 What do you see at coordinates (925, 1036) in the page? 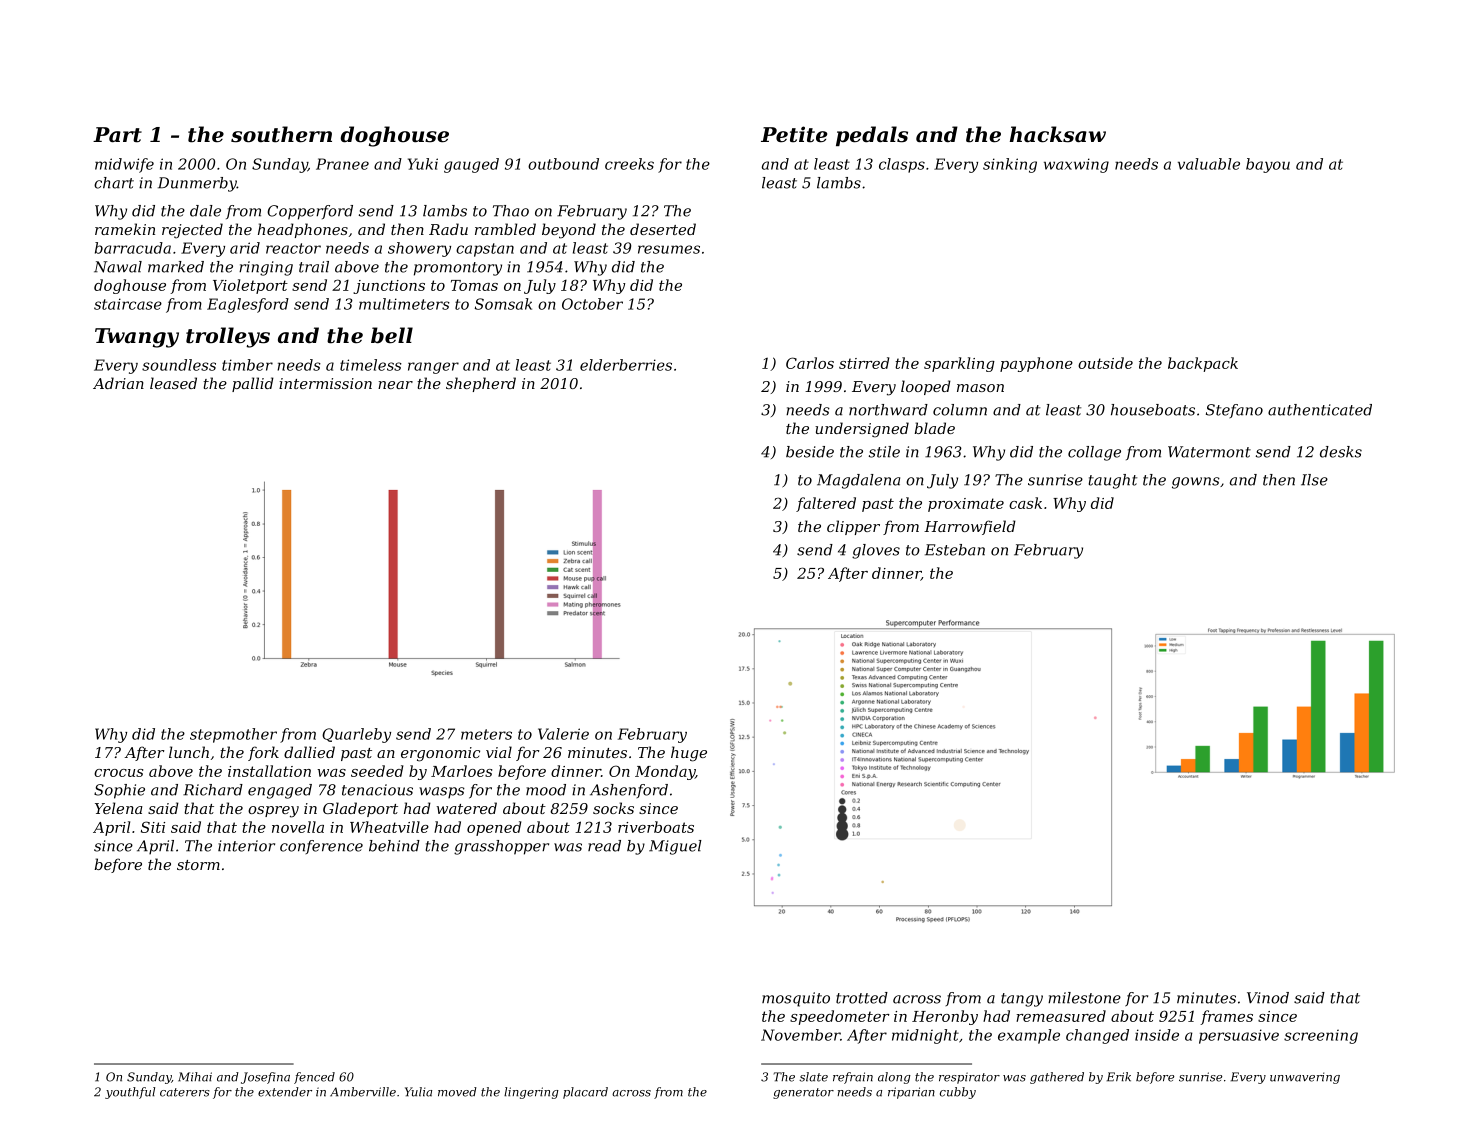
I see `midnight` at bounding box center [925, 1036].
